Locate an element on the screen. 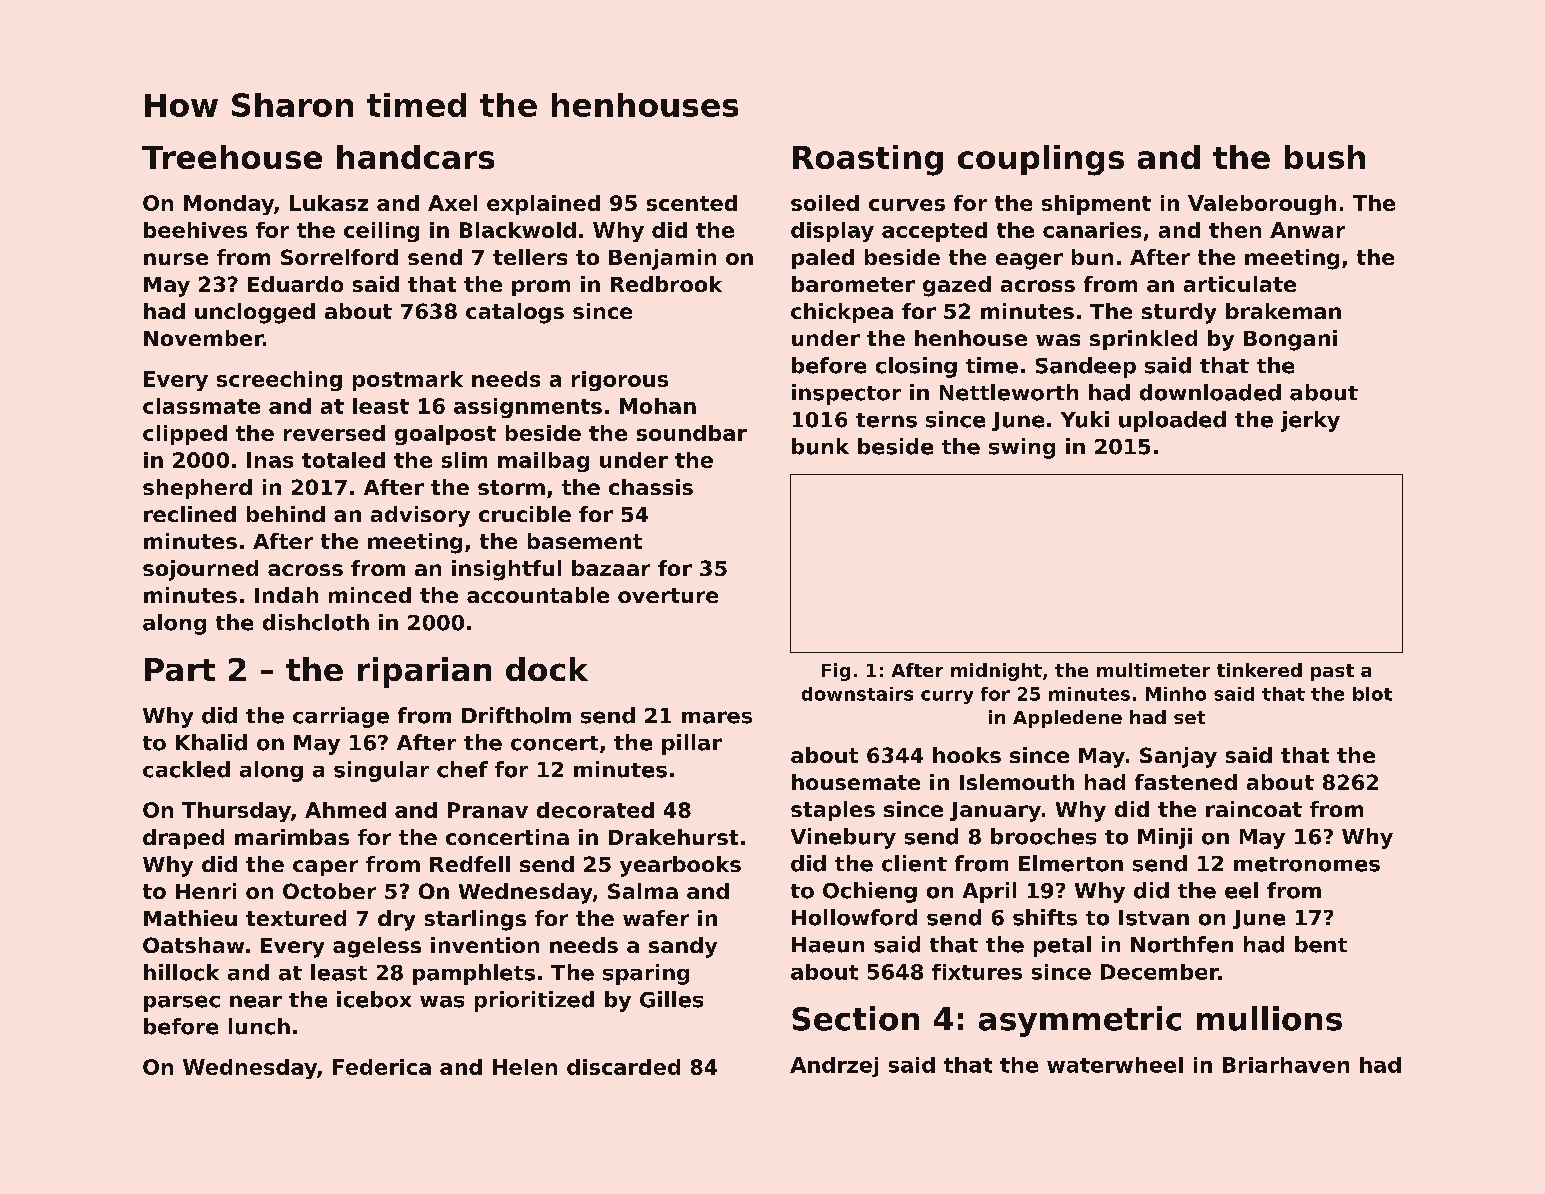  Andrzej is located at coordinates (834, 1067).
